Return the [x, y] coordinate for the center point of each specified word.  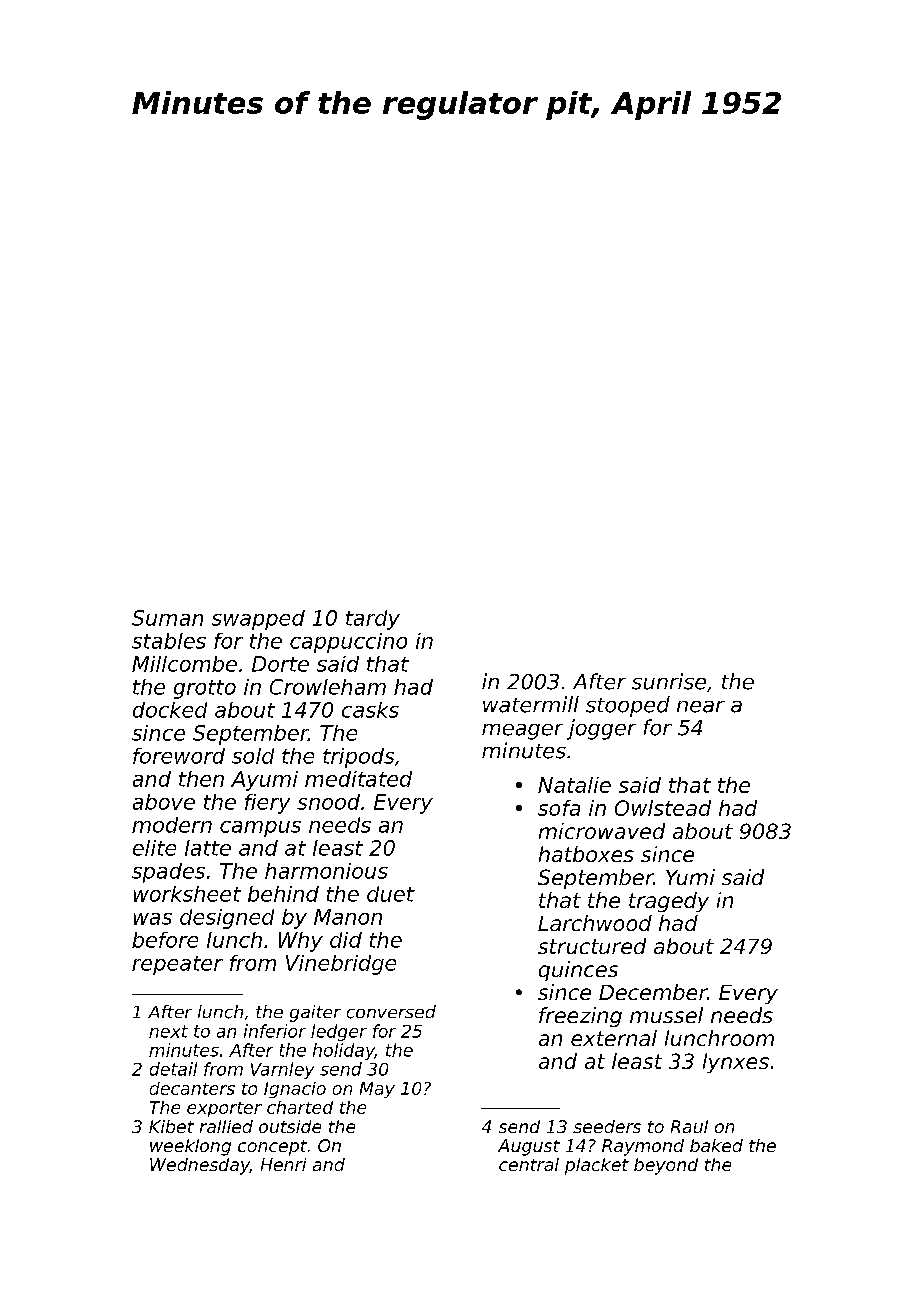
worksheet [187, 894]
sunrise [669, 681]
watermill [531, 704]
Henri [283, 1164]
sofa [559, 808]
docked [170, 710]
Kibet [171, 1126]
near [701, 707]
